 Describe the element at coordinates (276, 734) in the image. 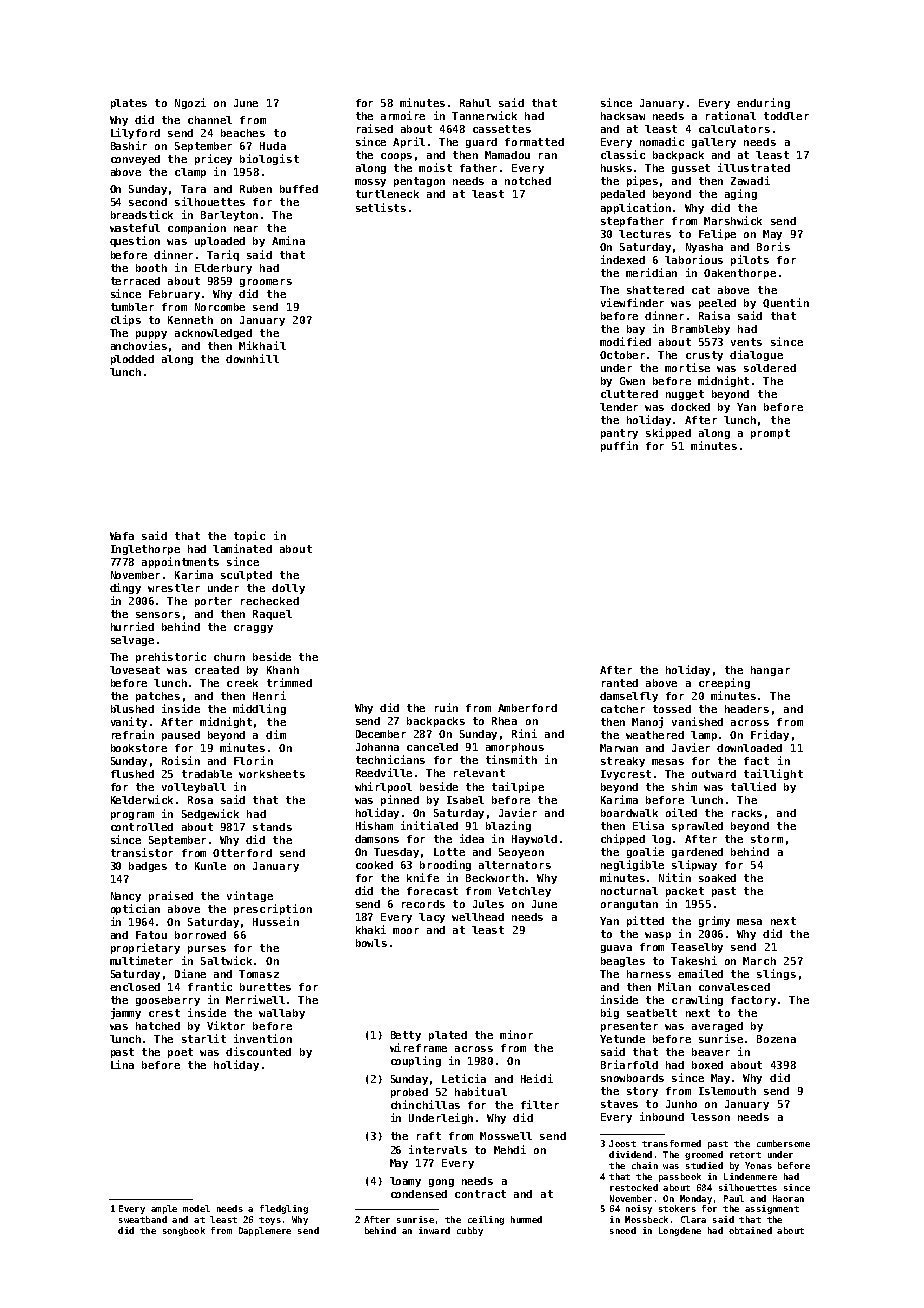

I see `dim` at that location.
